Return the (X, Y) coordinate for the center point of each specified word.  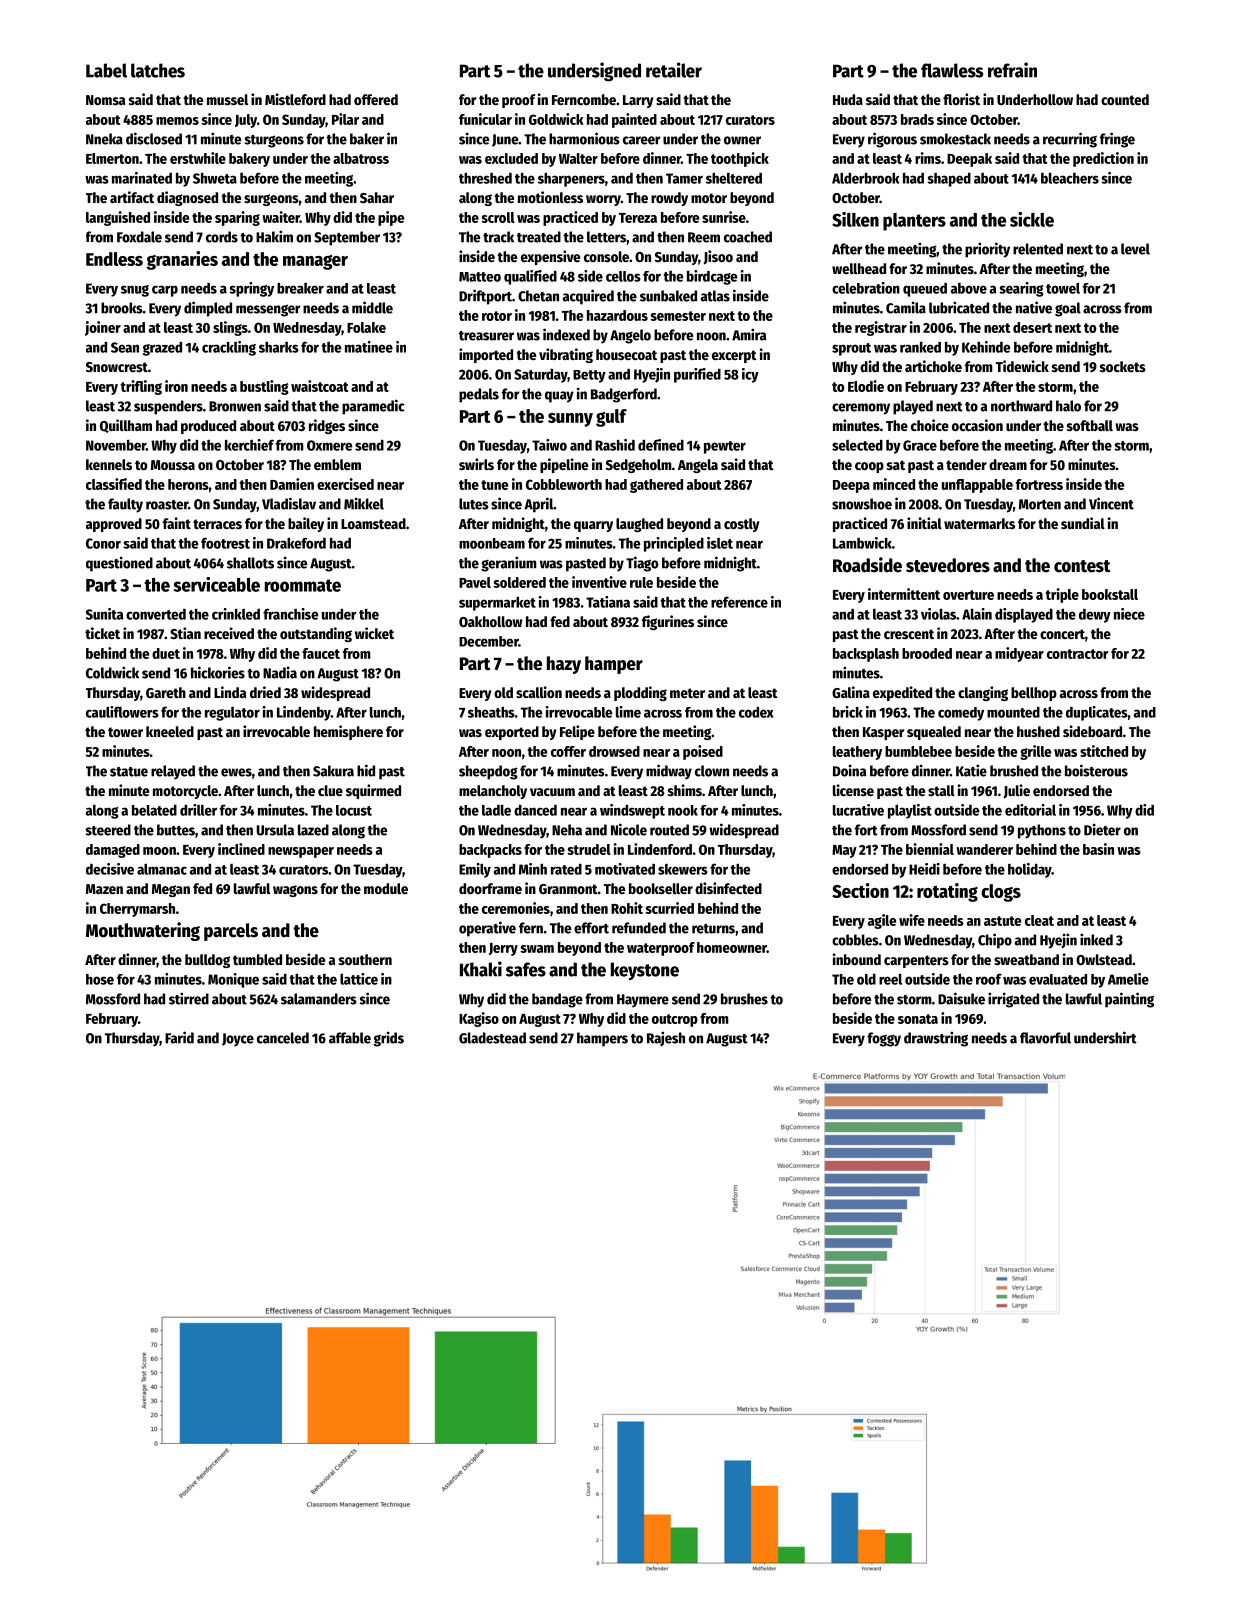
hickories (218, 672)
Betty (589, 376)
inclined (241, 849)
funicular (485, 119)
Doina (849, 770)
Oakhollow (490, 621)
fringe (1117, 140)
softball (1090, 425)
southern (365, 959)
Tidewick (1022, 366)
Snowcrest (117, 367)
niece (1129, 614)
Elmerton (112, 158)
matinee (369, 347)
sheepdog (488, 772)
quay (559, 397)
